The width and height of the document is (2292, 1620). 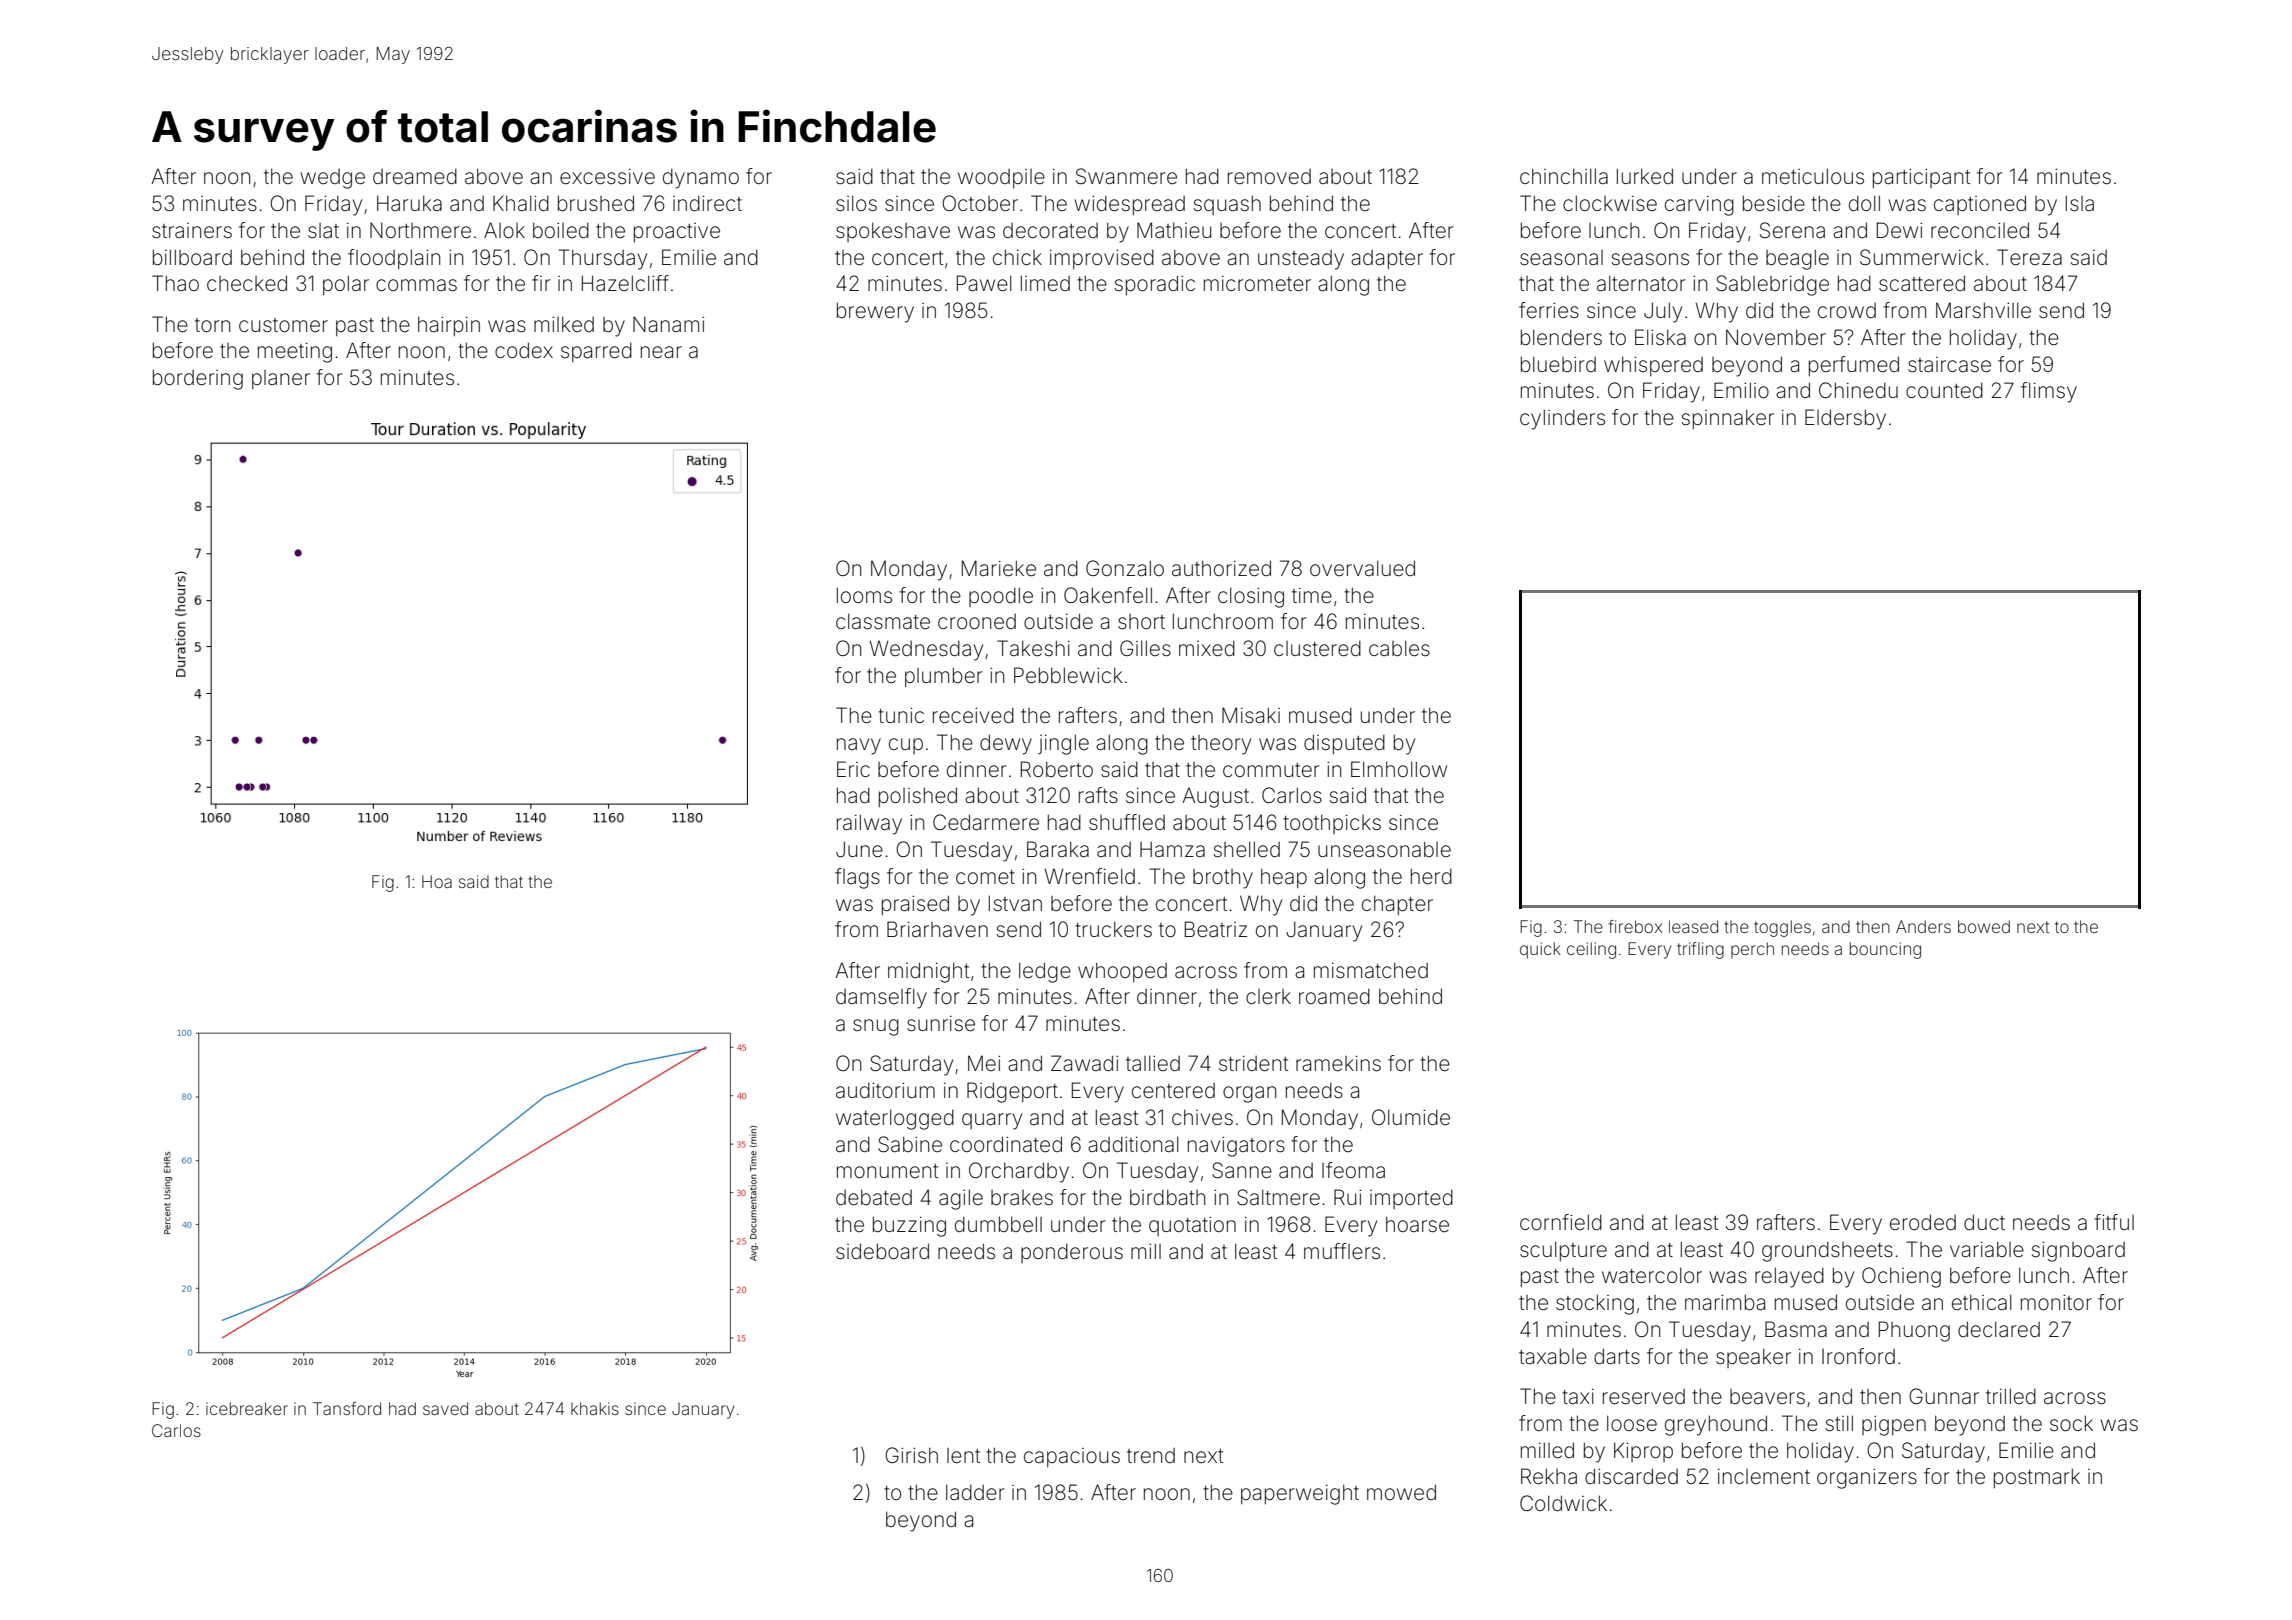 I want to click on Marieke, so click(x=999, y=568).
